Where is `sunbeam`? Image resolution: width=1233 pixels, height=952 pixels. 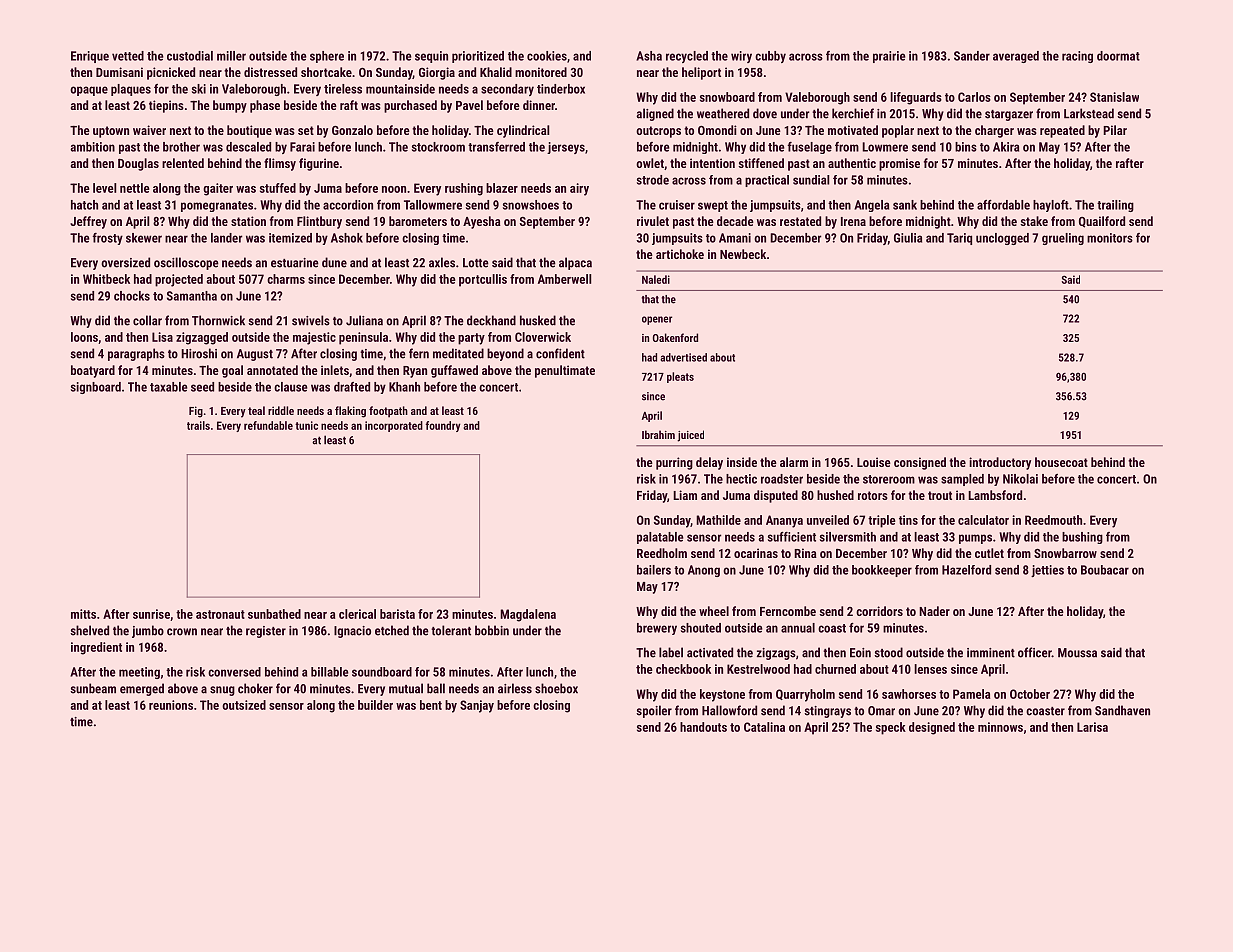 sunbeam is located at coordinates (93, 688).
